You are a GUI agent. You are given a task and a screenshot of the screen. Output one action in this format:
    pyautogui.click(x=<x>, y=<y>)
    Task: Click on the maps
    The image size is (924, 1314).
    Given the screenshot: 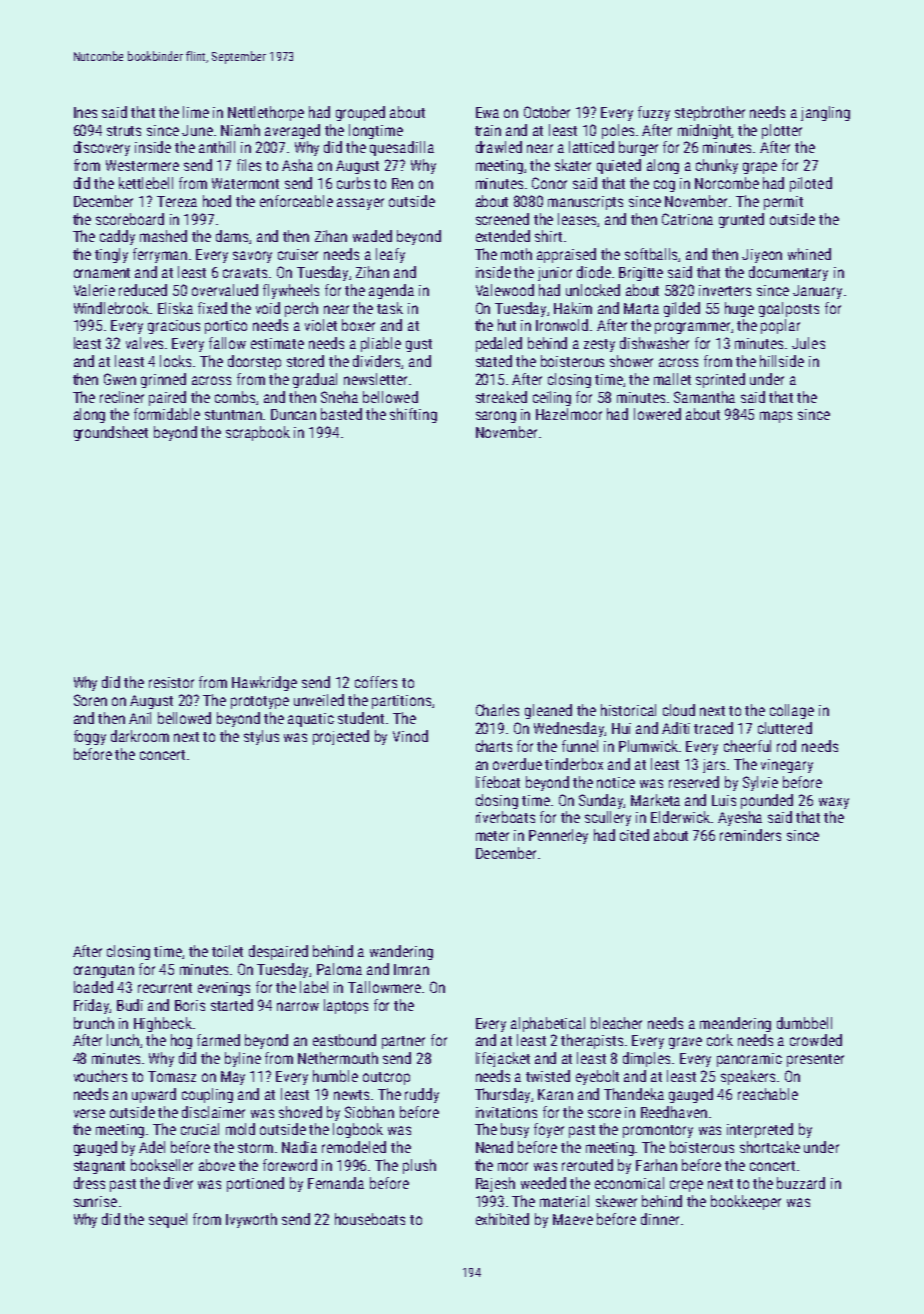 What is the action you would take?
    pyautogui.click(x=776, y=417)
